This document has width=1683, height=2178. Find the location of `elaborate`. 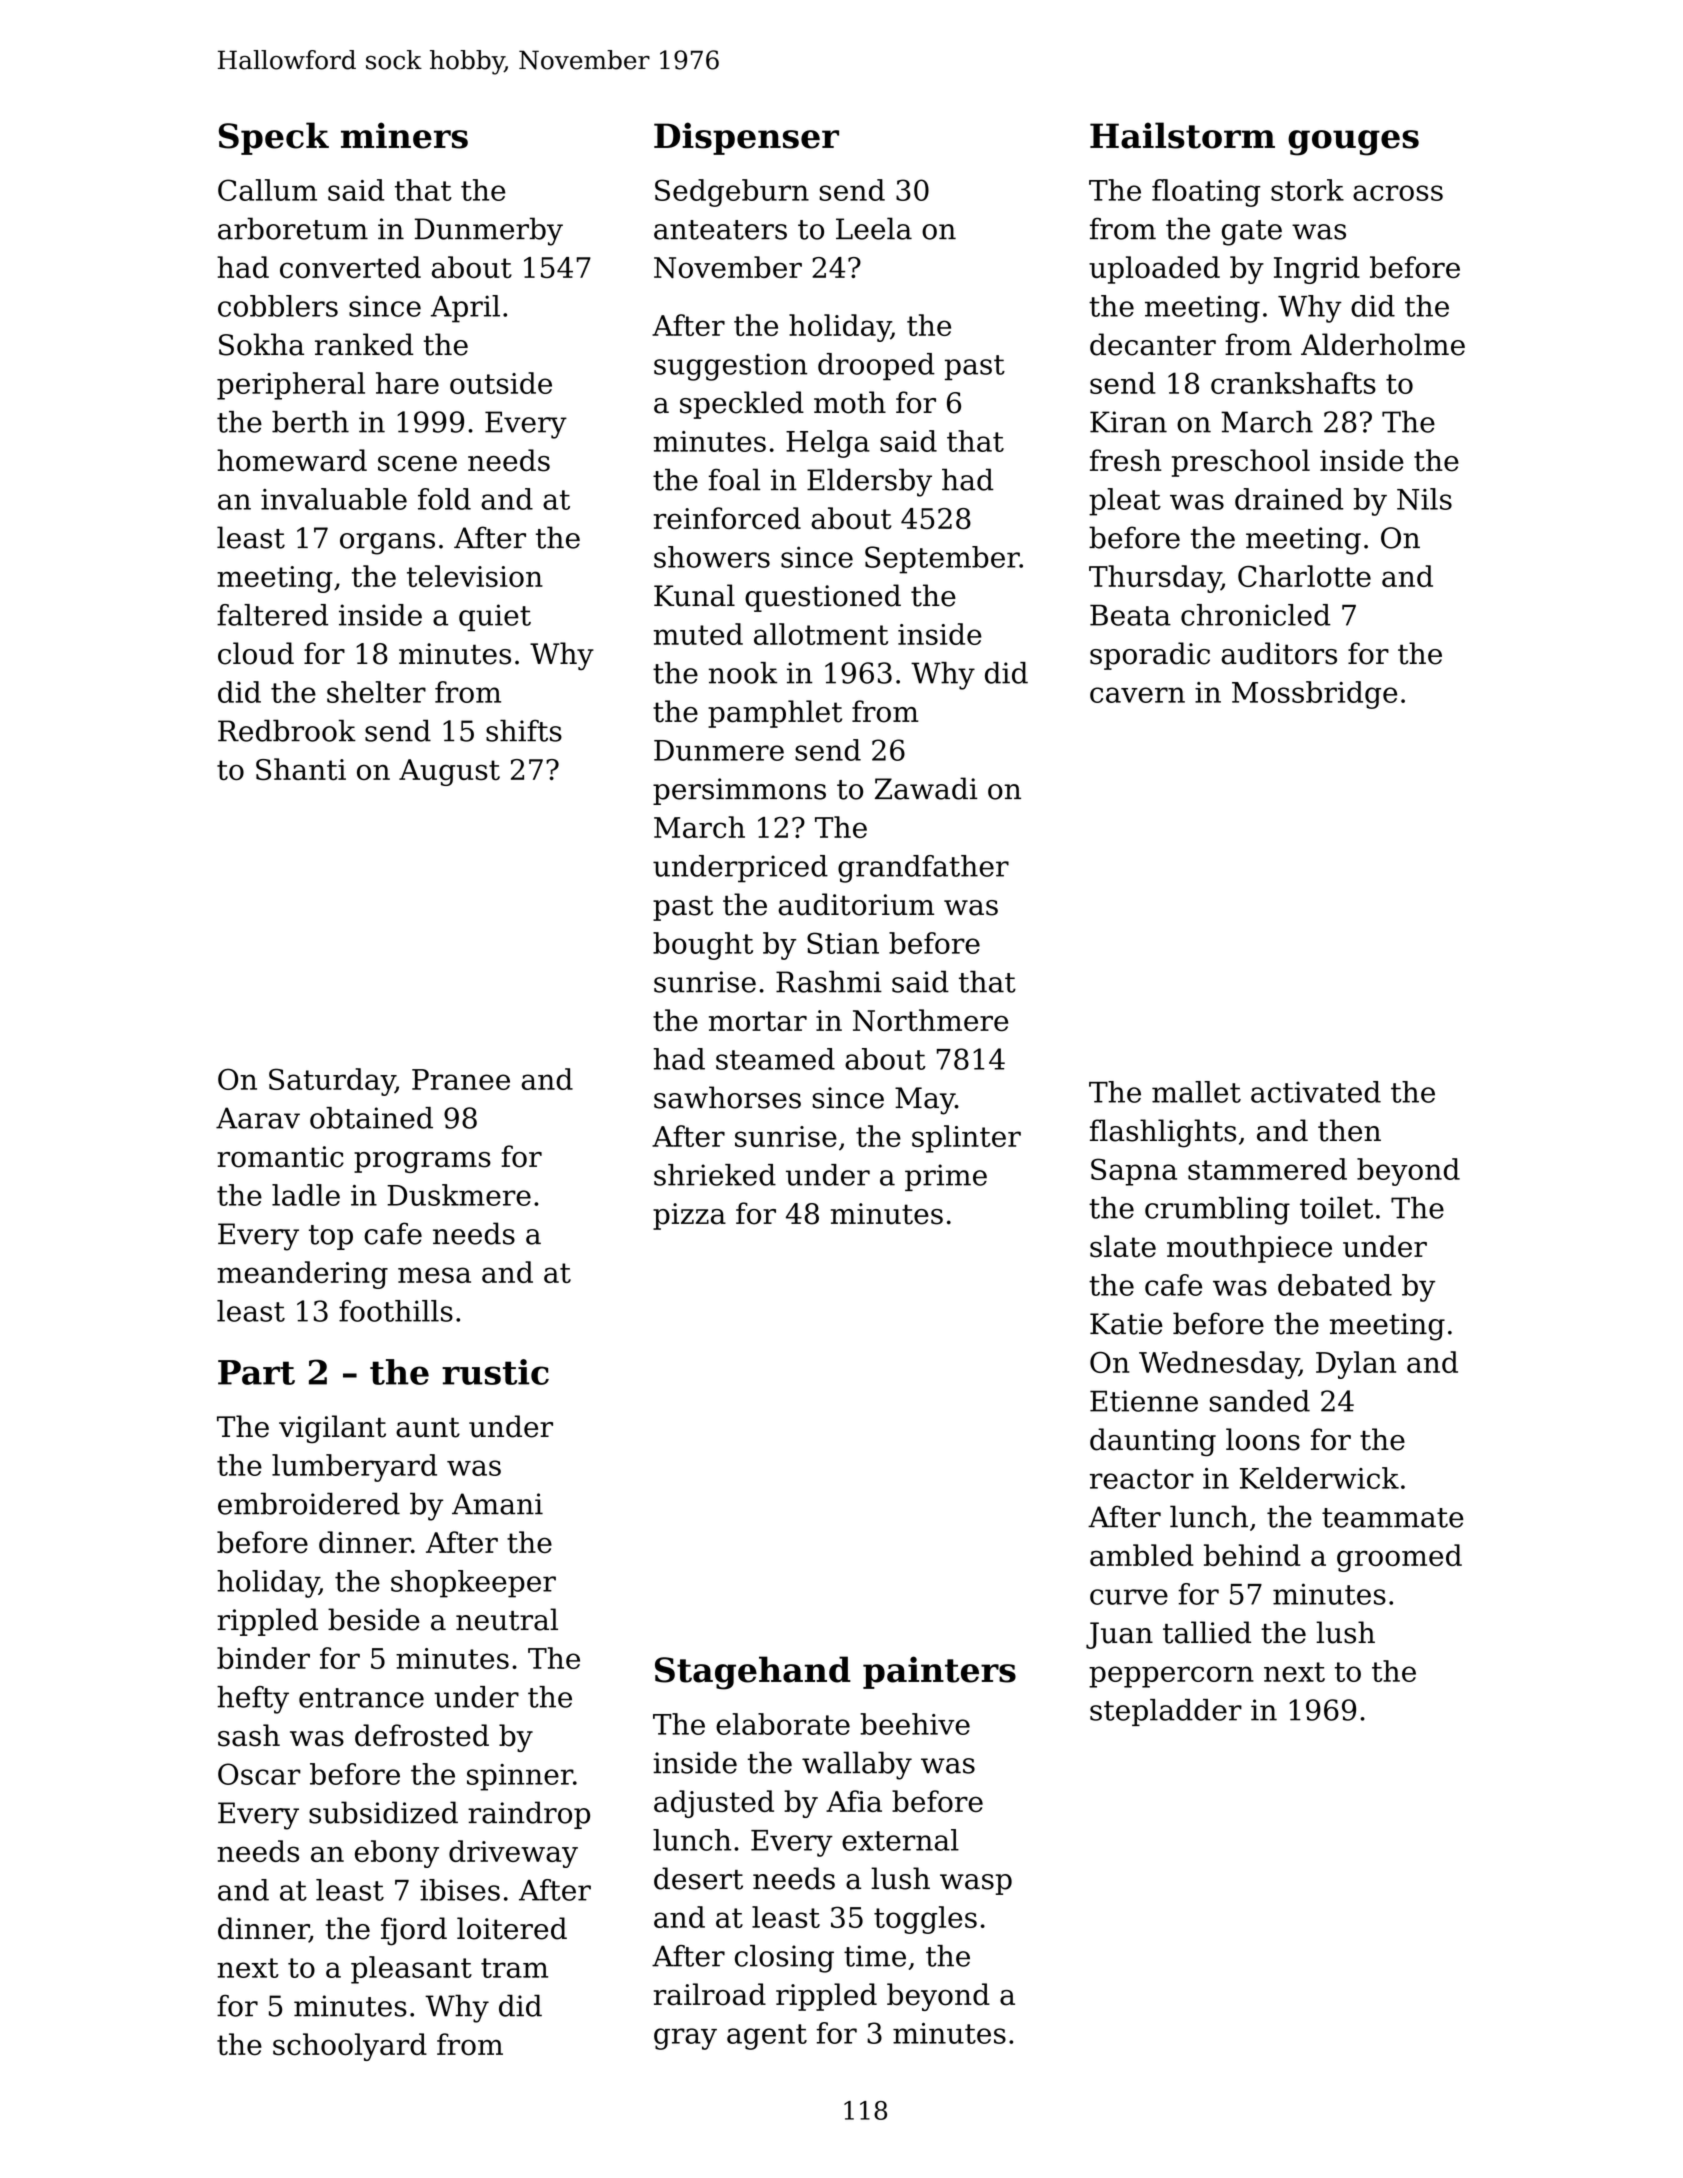

elaborate is located at coordinates (783, 1724).
